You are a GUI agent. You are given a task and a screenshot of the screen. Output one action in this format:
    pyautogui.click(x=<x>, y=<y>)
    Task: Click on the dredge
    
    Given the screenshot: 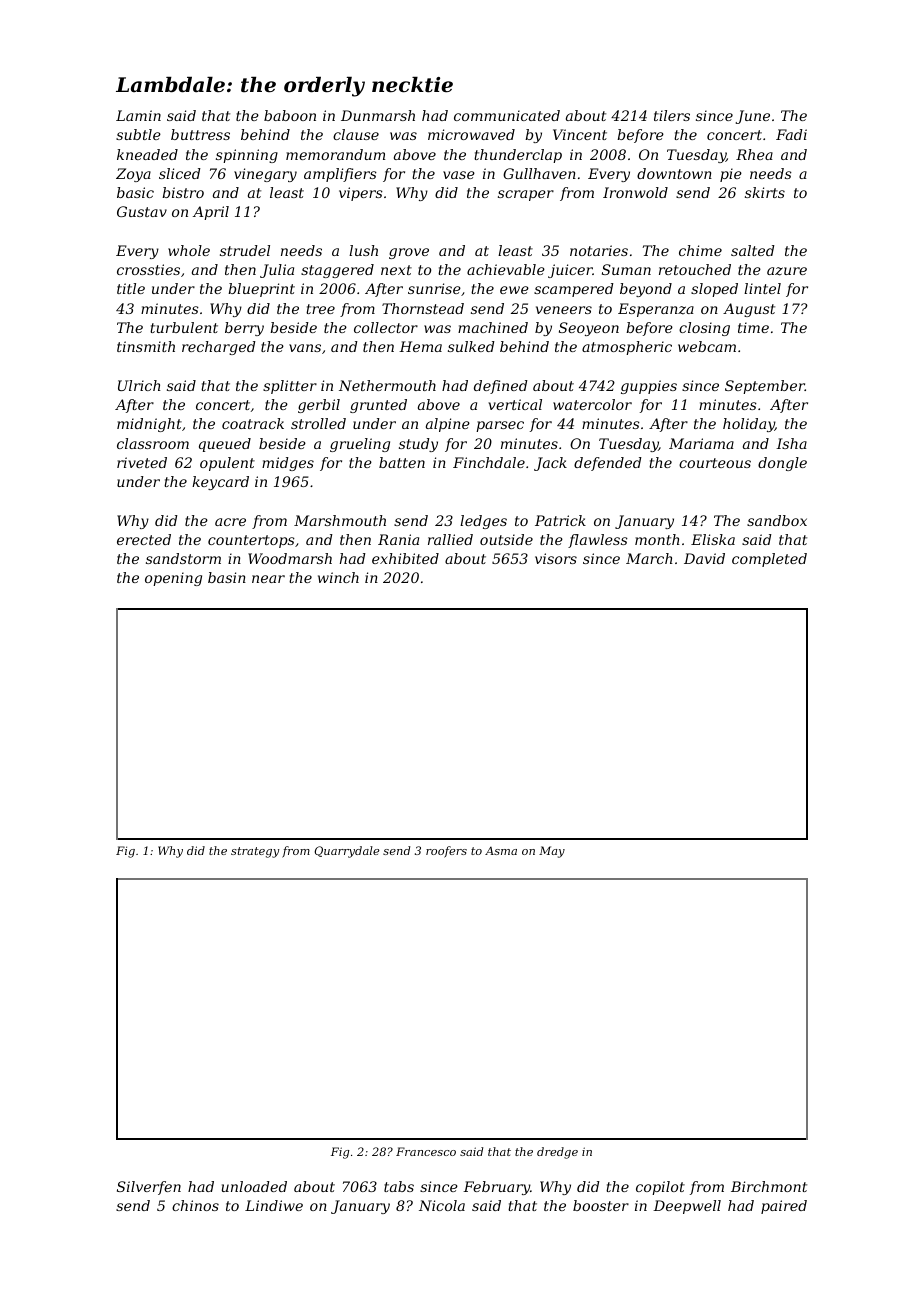 What is the action you would take?
    pyautogui.click(x=557, y=1153)
